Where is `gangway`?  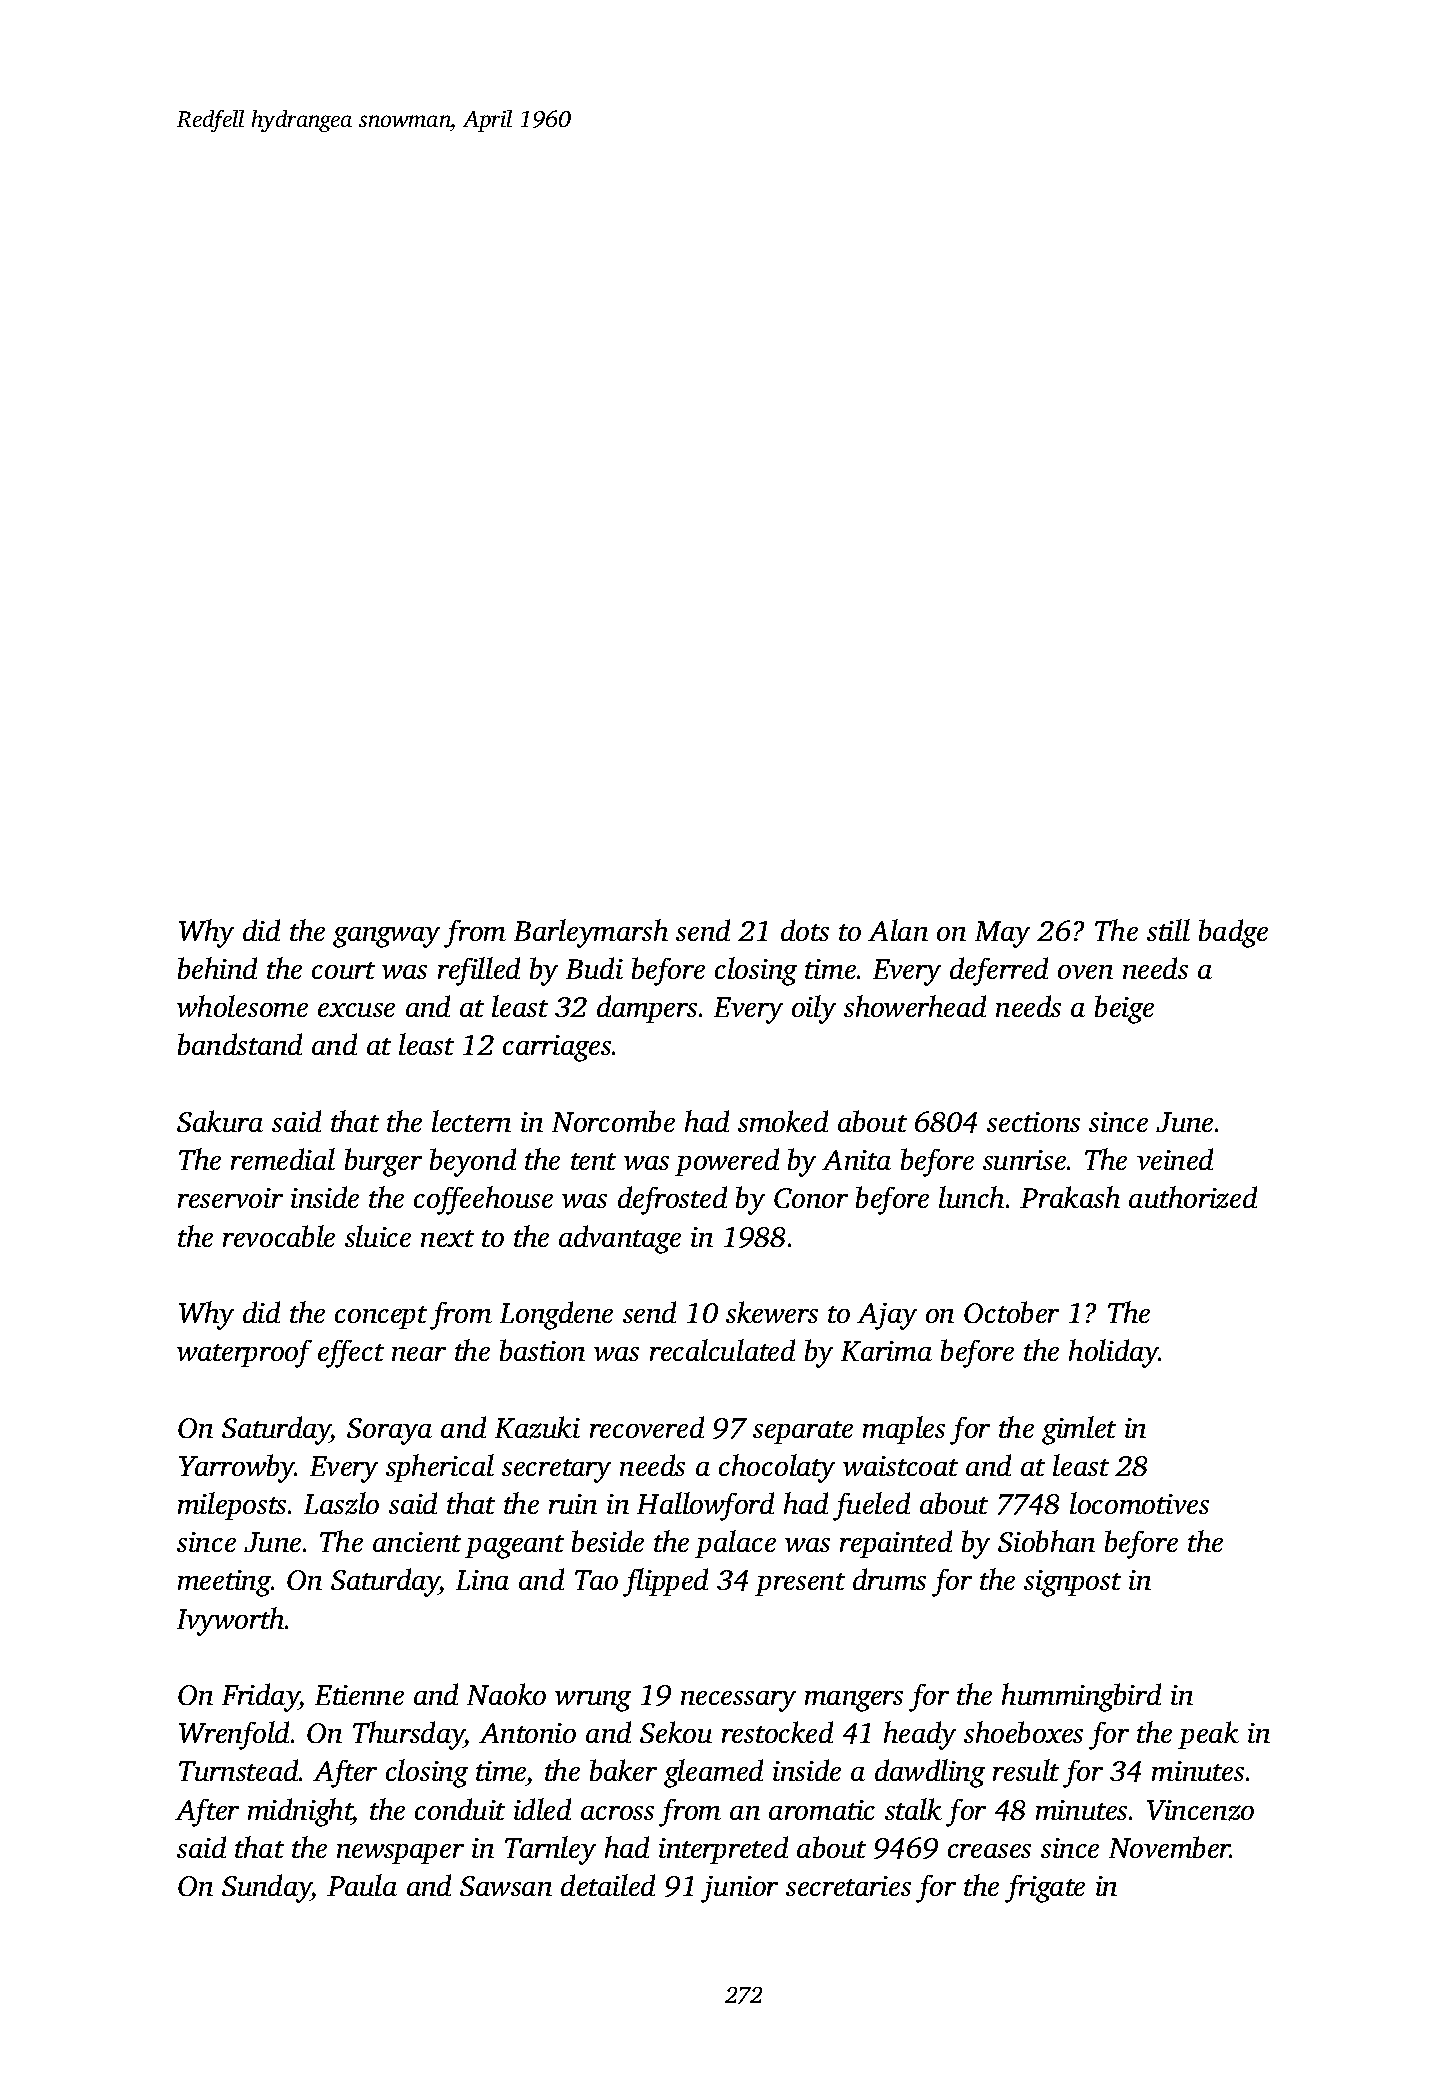
gangway is located at coordinates (386, 937).
